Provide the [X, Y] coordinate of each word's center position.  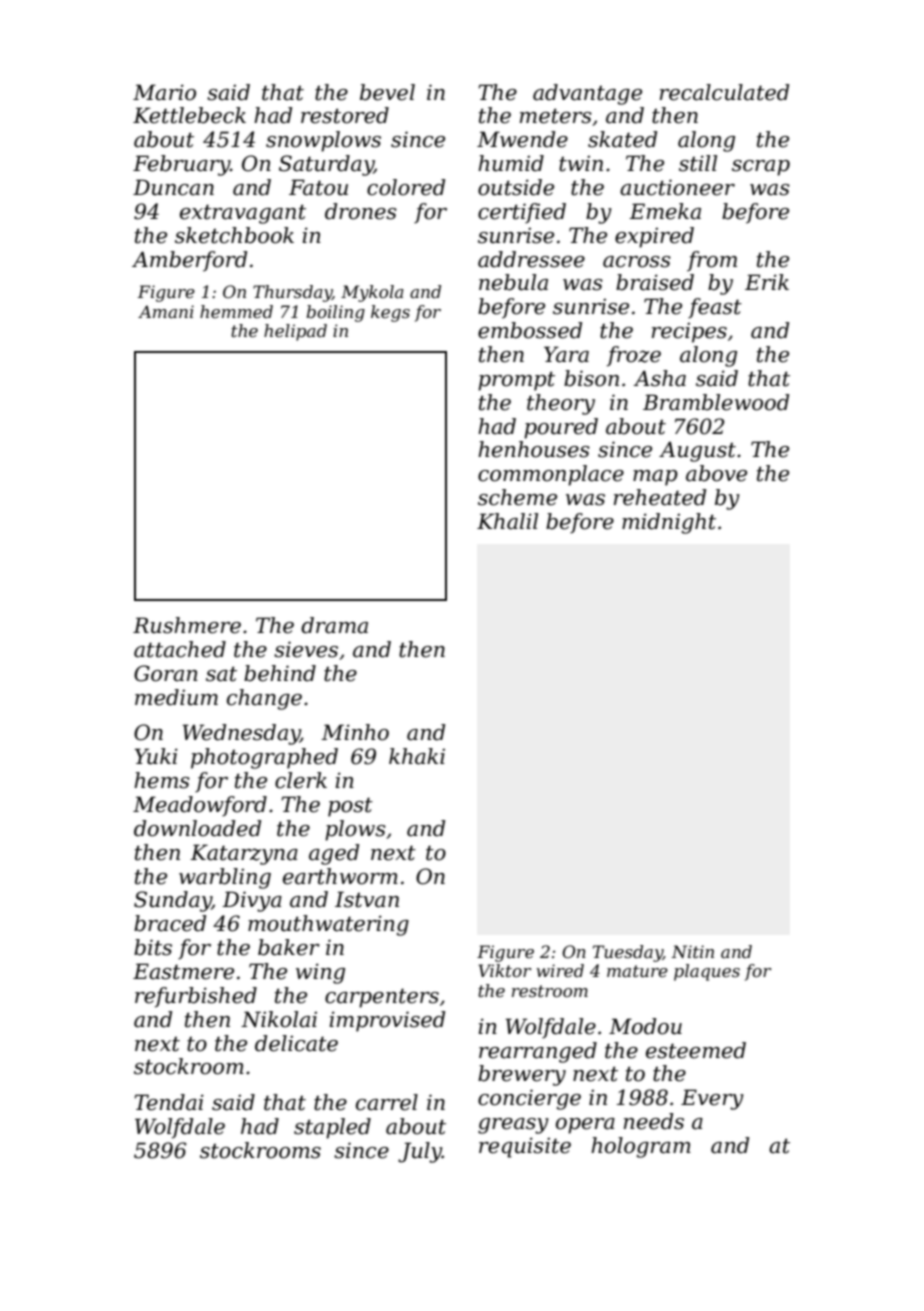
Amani [166, 311]
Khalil [507, 521]
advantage [587, 94]
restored [345, 115]
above [716, 473]
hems [162, 780]
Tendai [169, 1102]
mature [637, 971]
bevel [387, 92]
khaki [417, 756]
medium [176, 697]
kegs [390, 313]
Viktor [504, 970]
